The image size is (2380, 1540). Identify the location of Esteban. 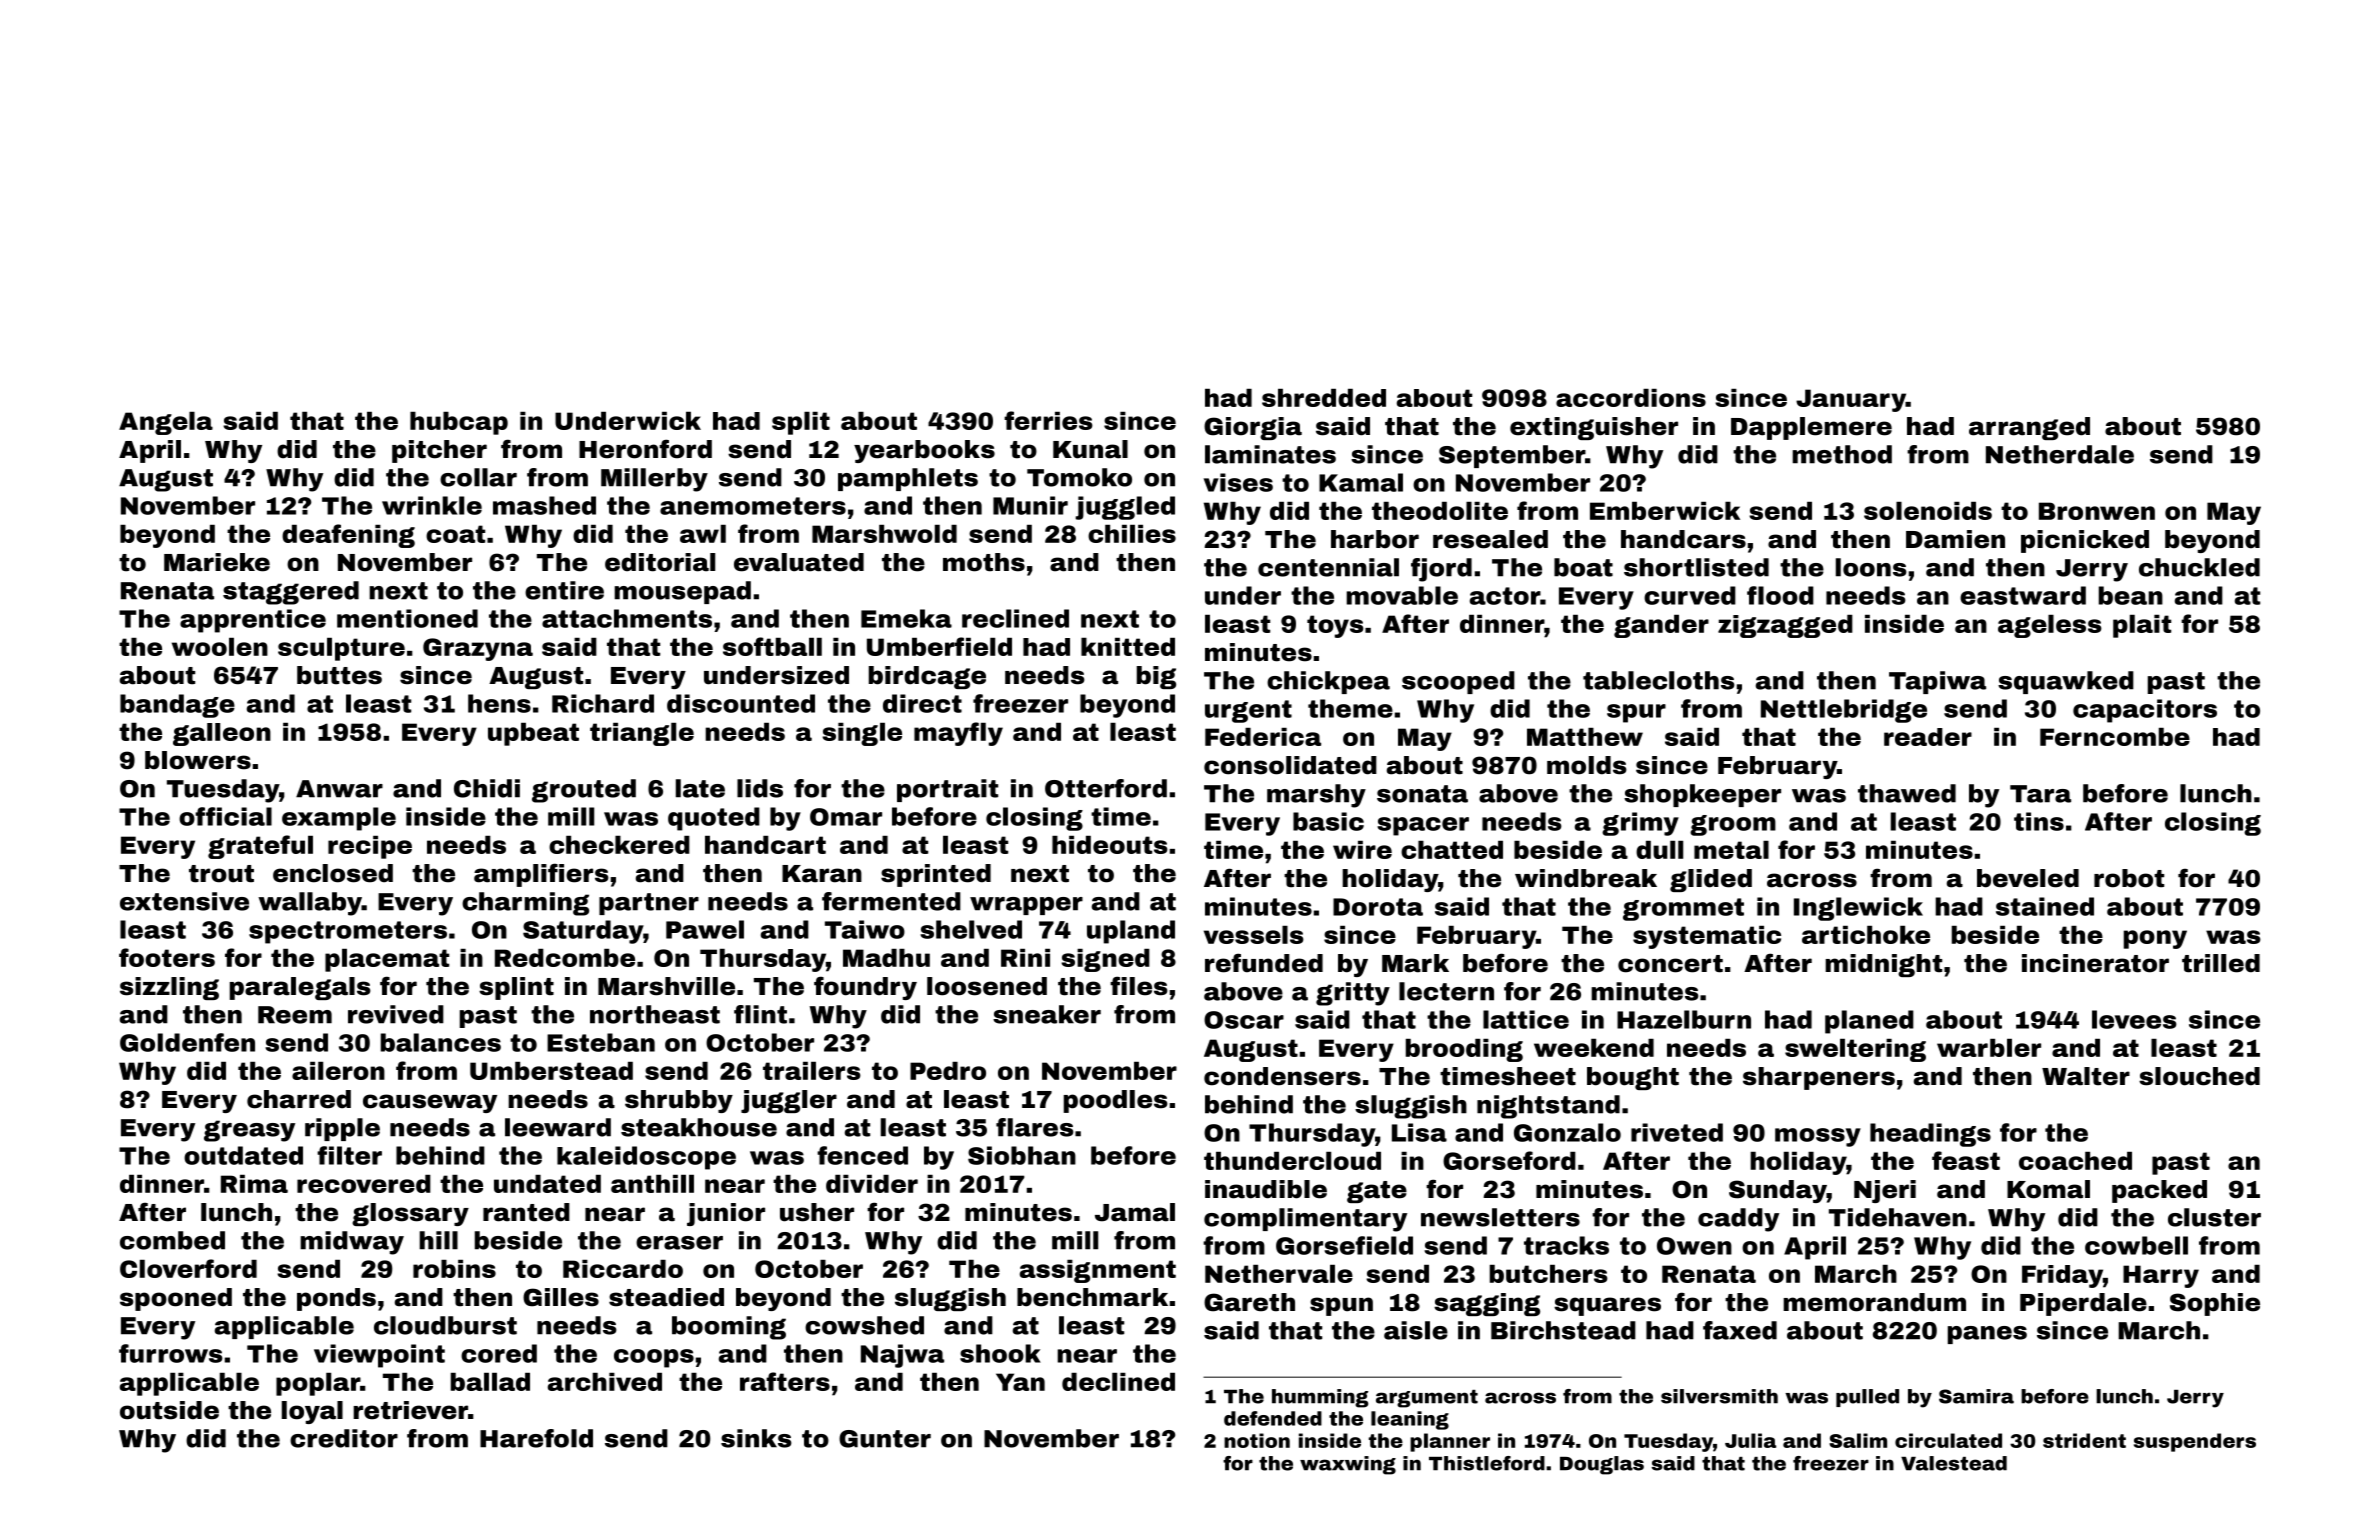
(601, 1042).
